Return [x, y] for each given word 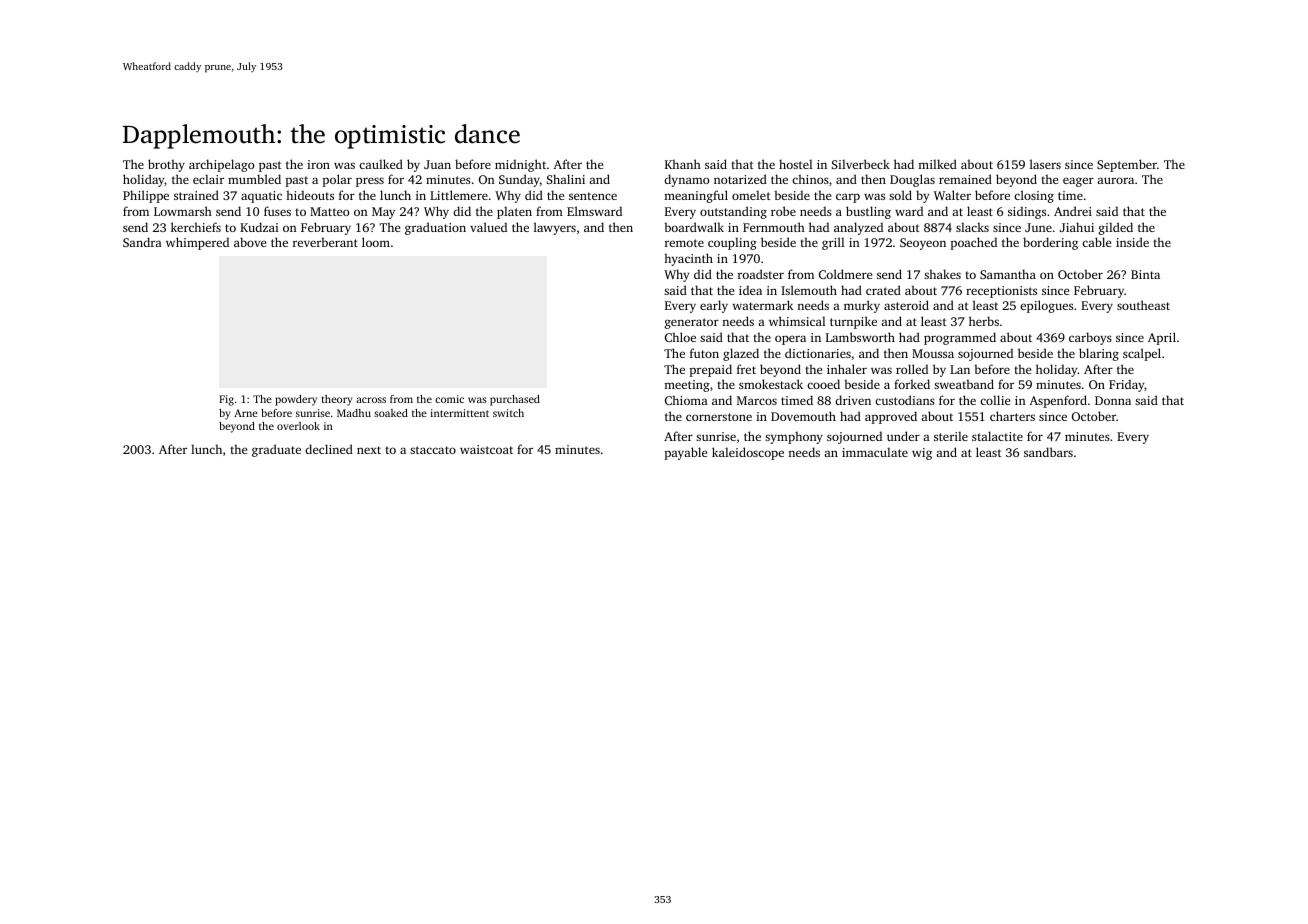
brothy [166, 165]
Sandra [142, 242]
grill [833, 243]
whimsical [797, 321]
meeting [687, 386]
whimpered [197, 243]
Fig [226, 400]
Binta [1145, 274]
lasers [1045, 164]
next [369, 450]
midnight [520, 165]
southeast [1143, 305]
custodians [905, 400]
